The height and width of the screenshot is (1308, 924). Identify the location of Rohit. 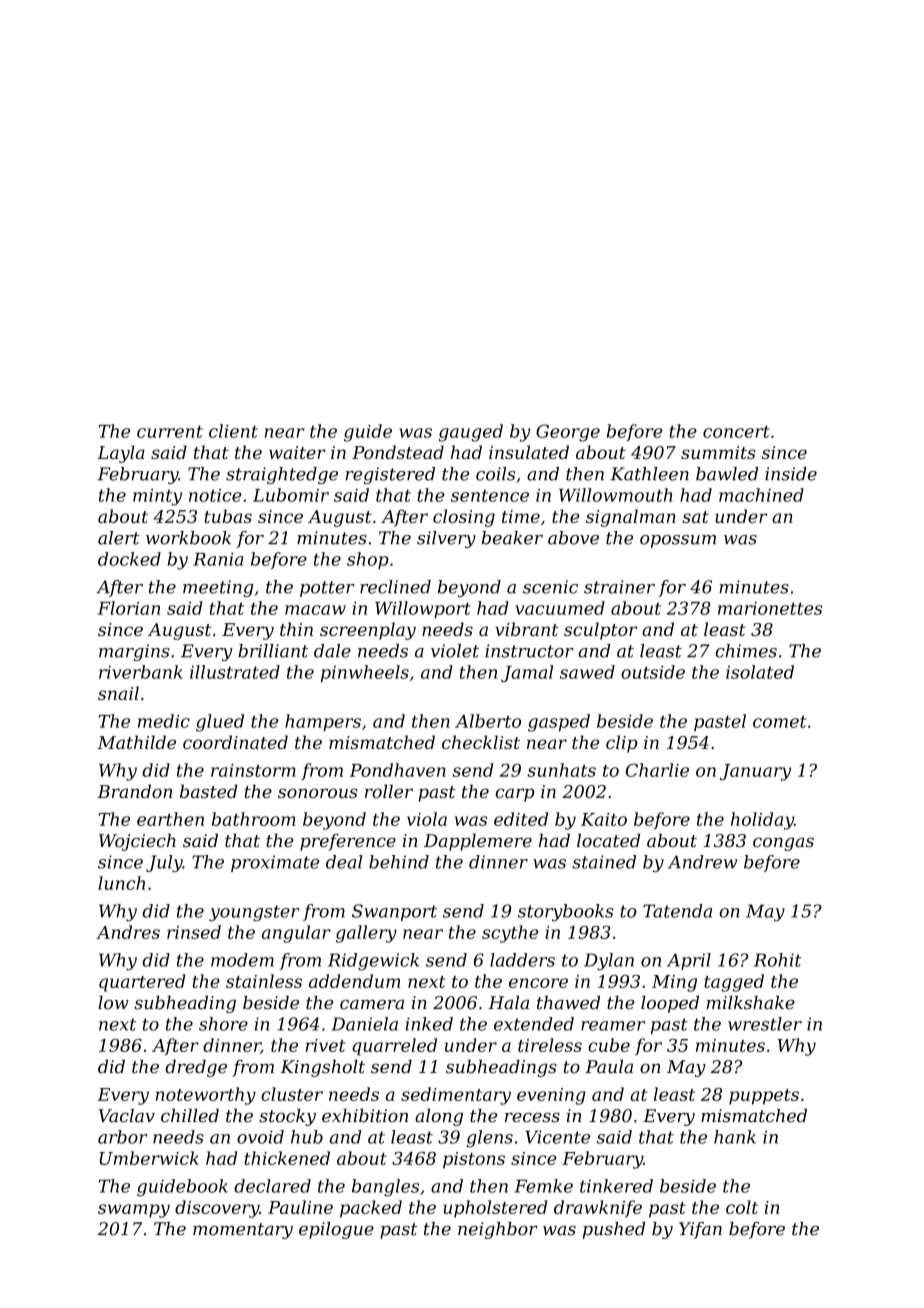
(777, 960).
